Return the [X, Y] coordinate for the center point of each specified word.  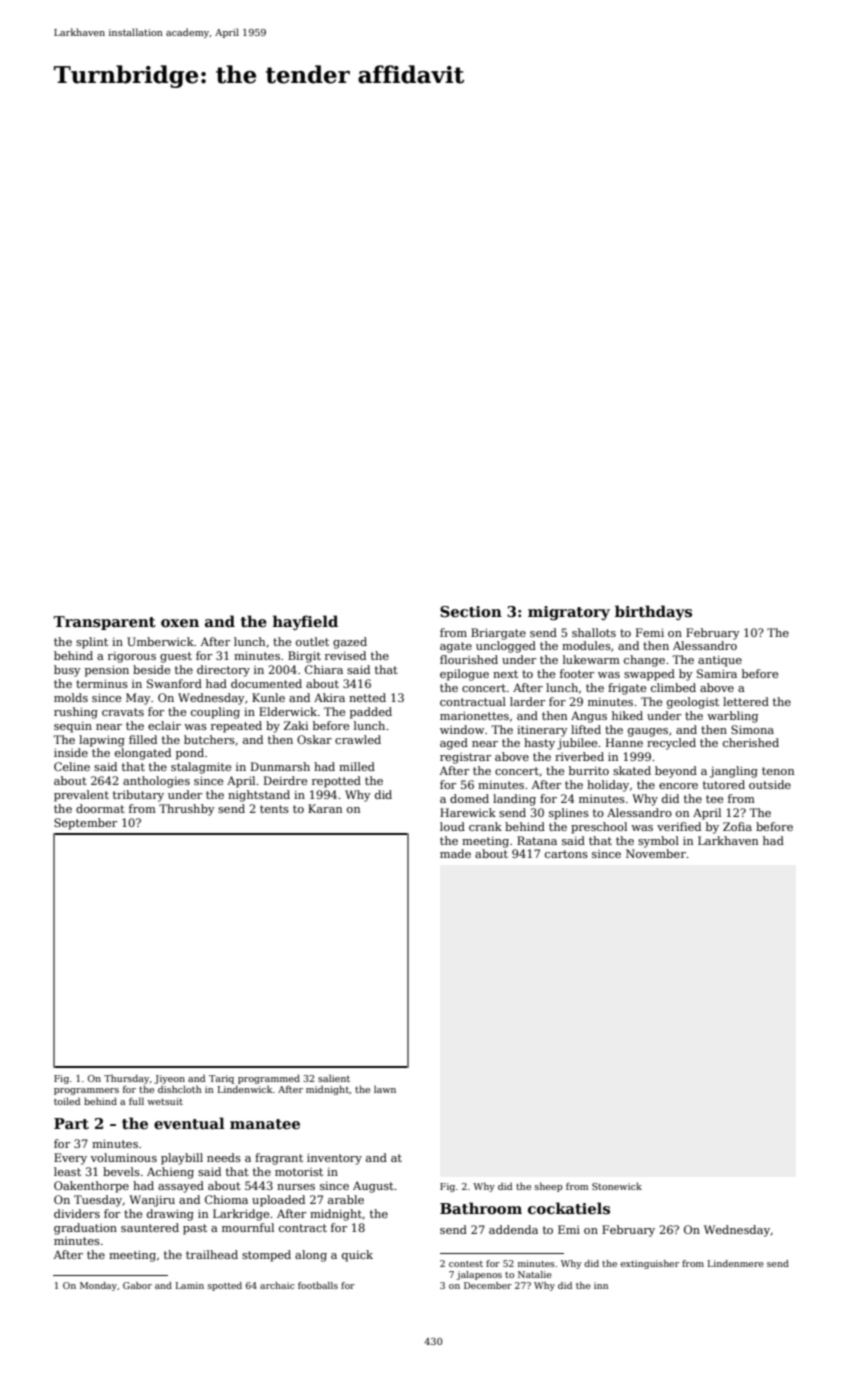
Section [471, 611]
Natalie [535, 1274]
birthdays [653, 612]
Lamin [190, 1285]
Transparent [104, 623]
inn [601, 1285]
